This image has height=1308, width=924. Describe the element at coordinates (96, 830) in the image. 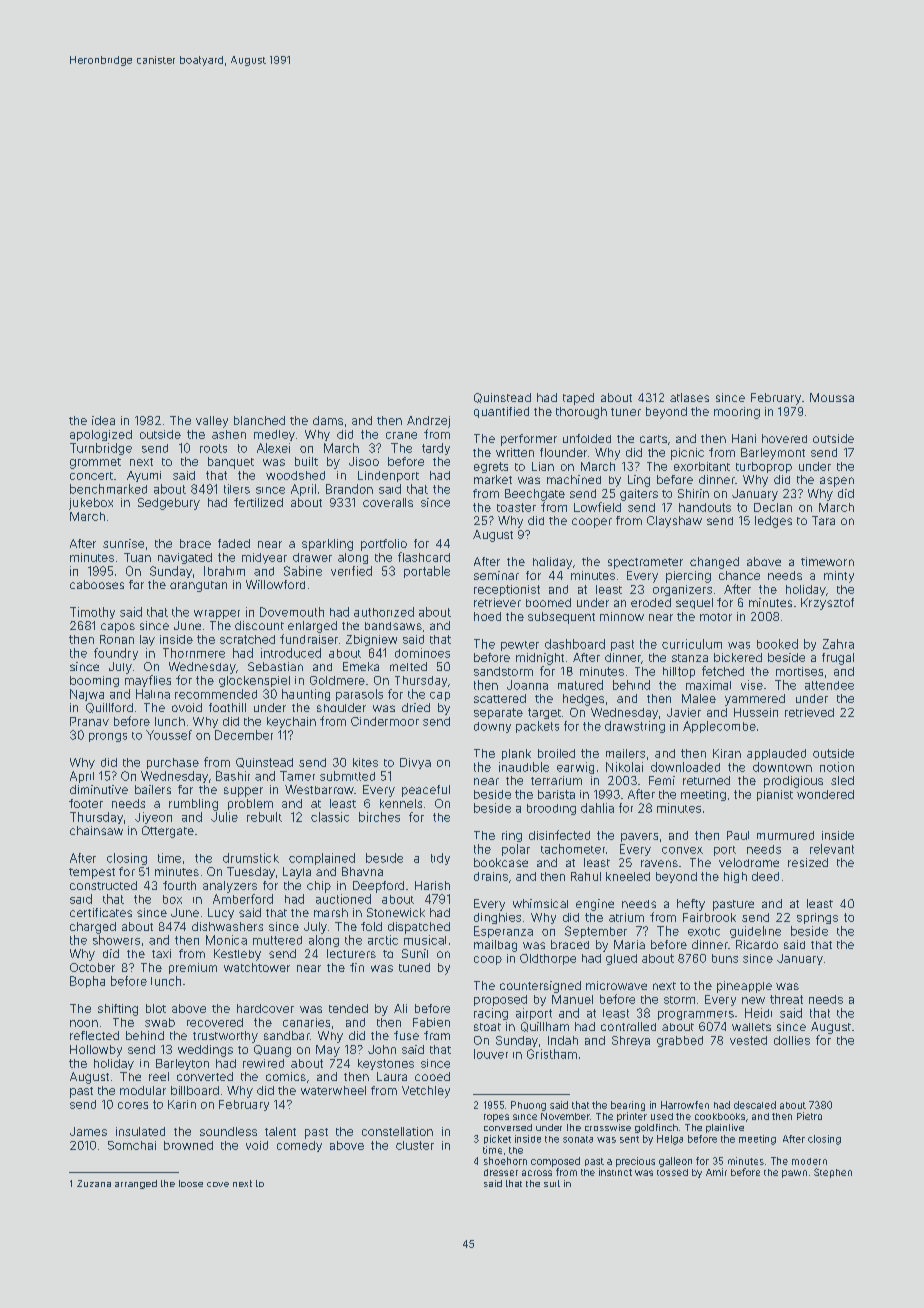

I see `chainsaw` at that location.
